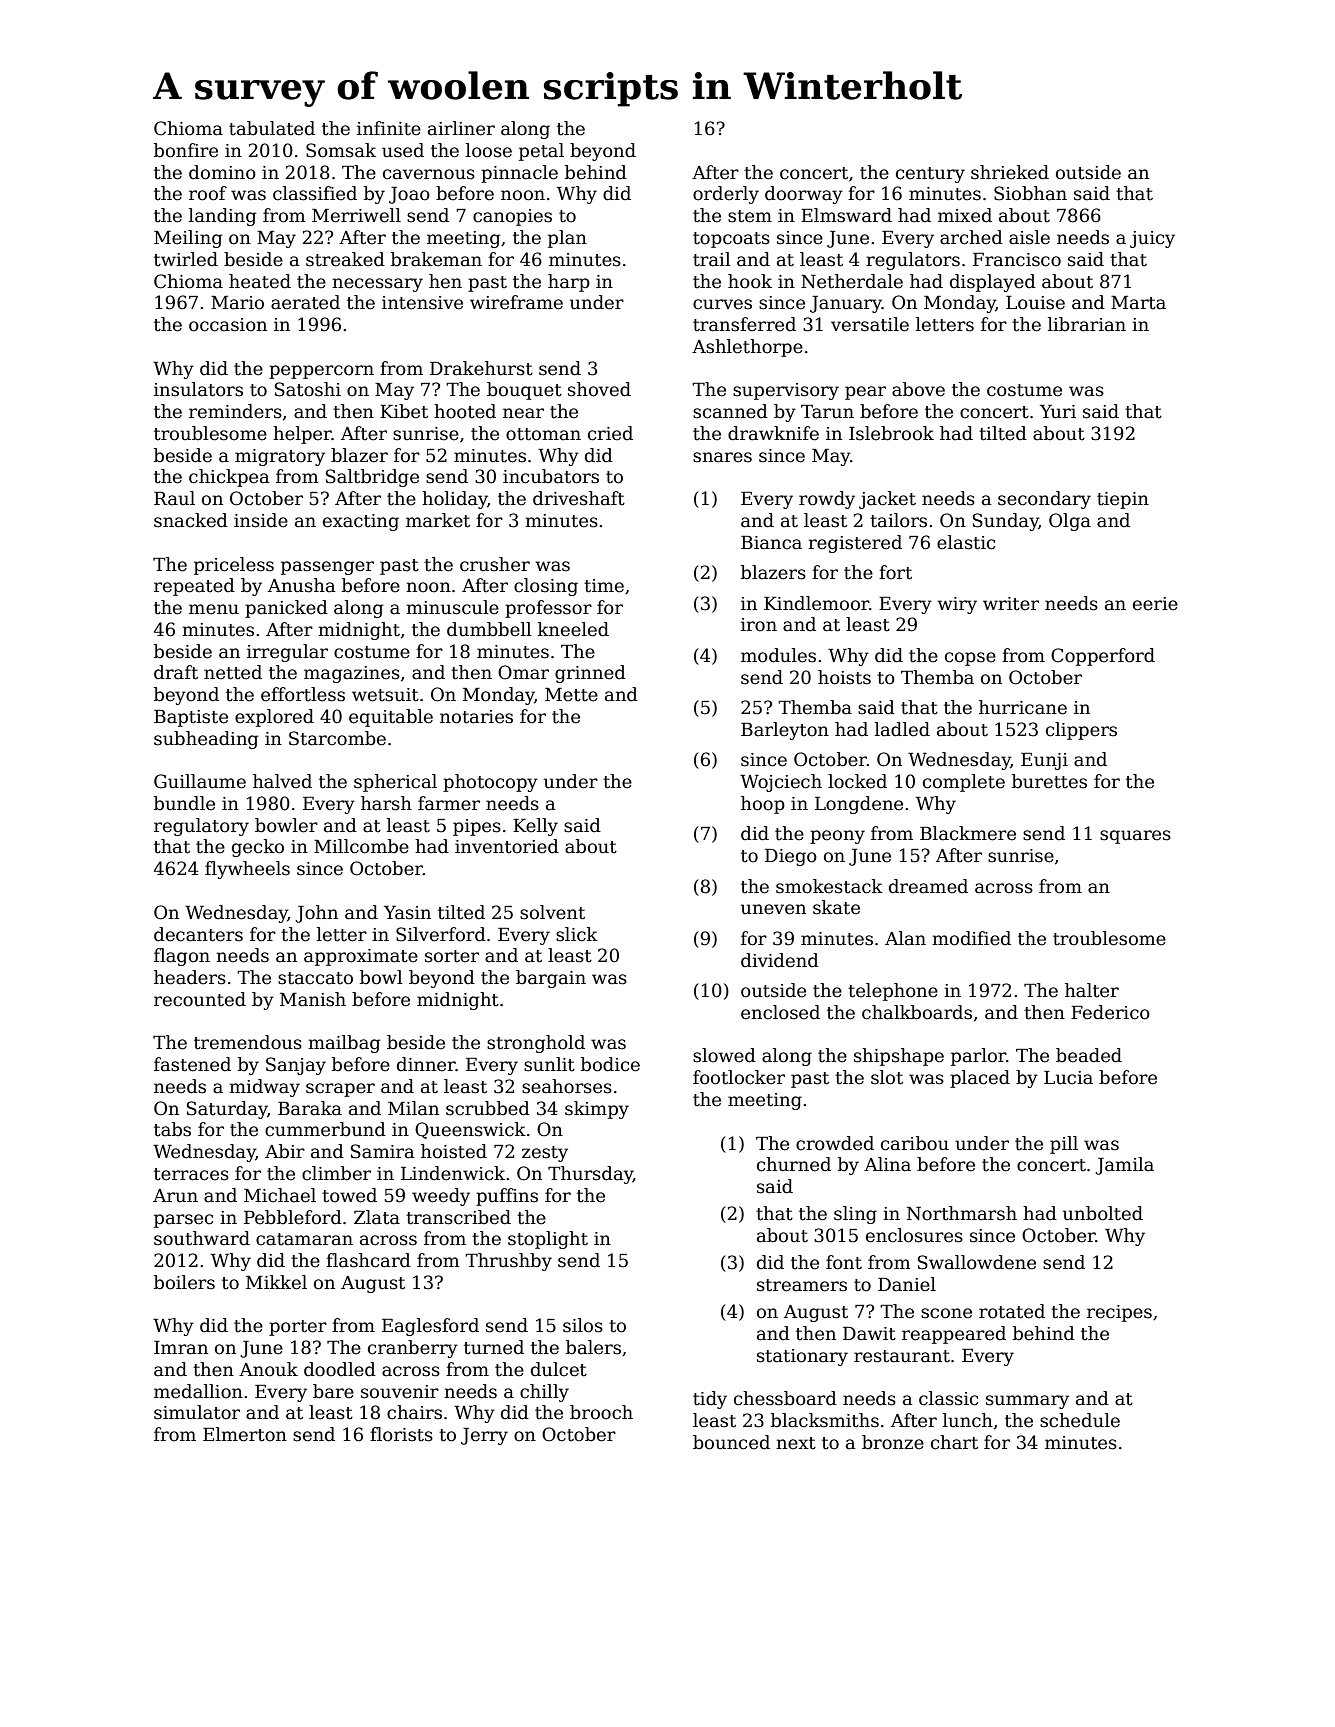 Image resolution: width=1335 pixels, height=1727 pixels. I want to click on recipes, so click(1119, 1313).
